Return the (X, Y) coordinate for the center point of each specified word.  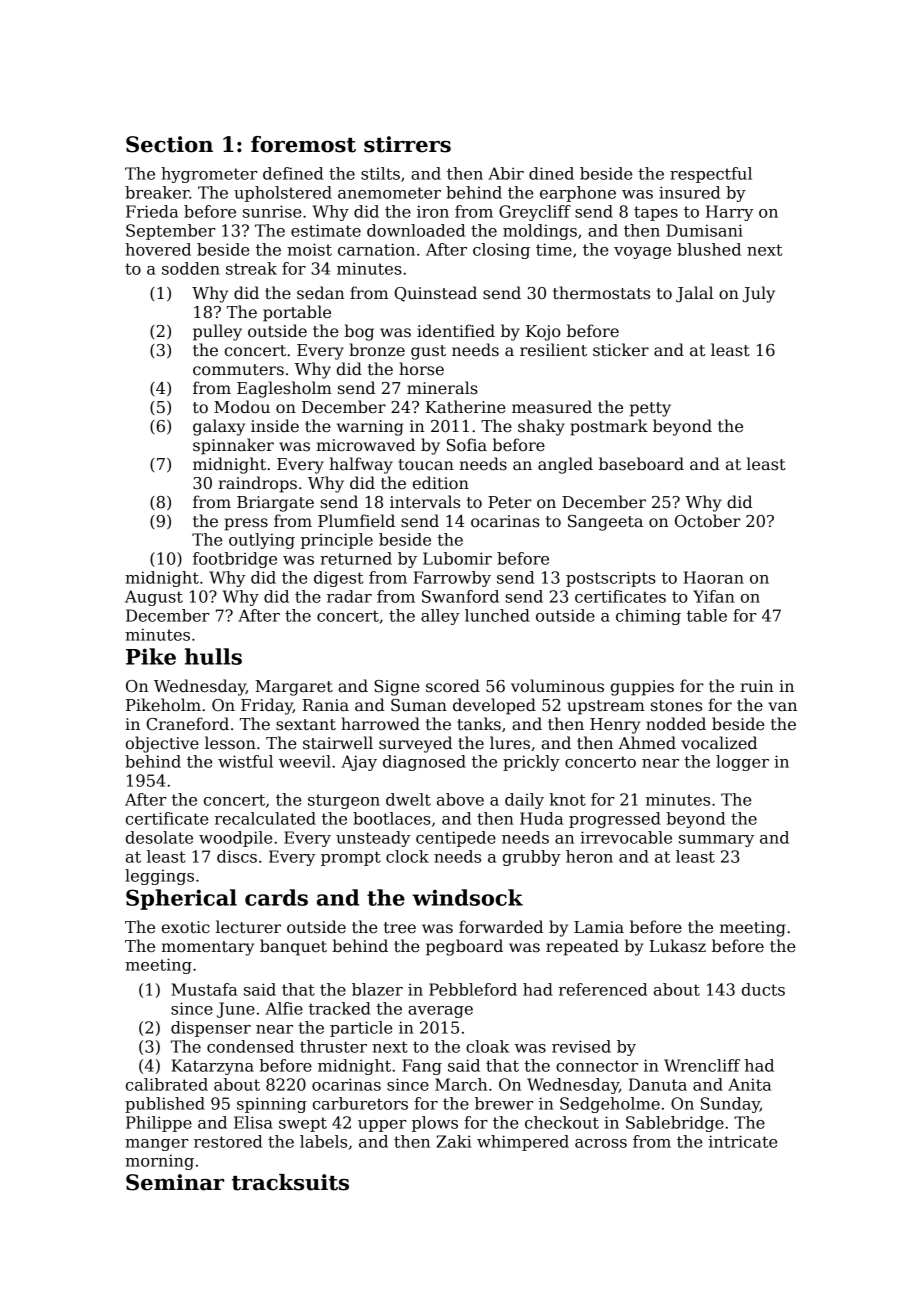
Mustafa (204, 989)
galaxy (219, 427)
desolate (159, 837)
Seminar (175, 1182)
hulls (213, 656)
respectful (711, 175)
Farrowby (452, 579)
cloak (487, 1046)
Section (169, 144)
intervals (425, 502)
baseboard (641, 464)
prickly (531, 763)
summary (716, 841)
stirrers (407, 144)
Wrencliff (702, 1065)
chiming (648, 617)
